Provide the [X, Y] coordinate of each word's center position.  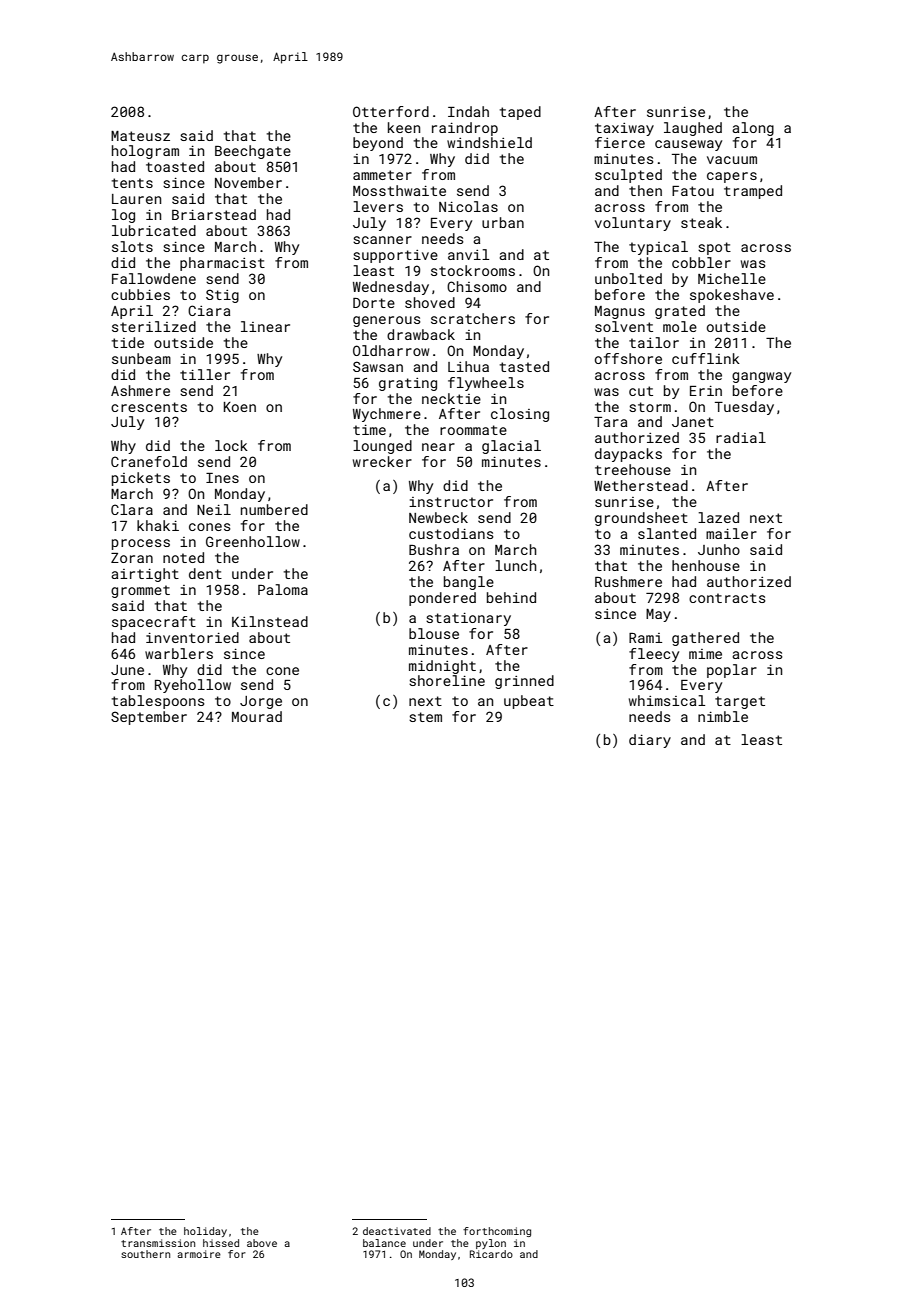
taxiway [624, 129]
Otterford [391, 111]
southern [145, 1254]
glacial [511, 447]
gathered [705, 639]
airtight [145, 575]
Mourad [257, 716]
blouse [434, 633]
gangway [761, 377]
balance [384, 1243]
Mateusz [140, 136]
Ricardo [491, 1254]
